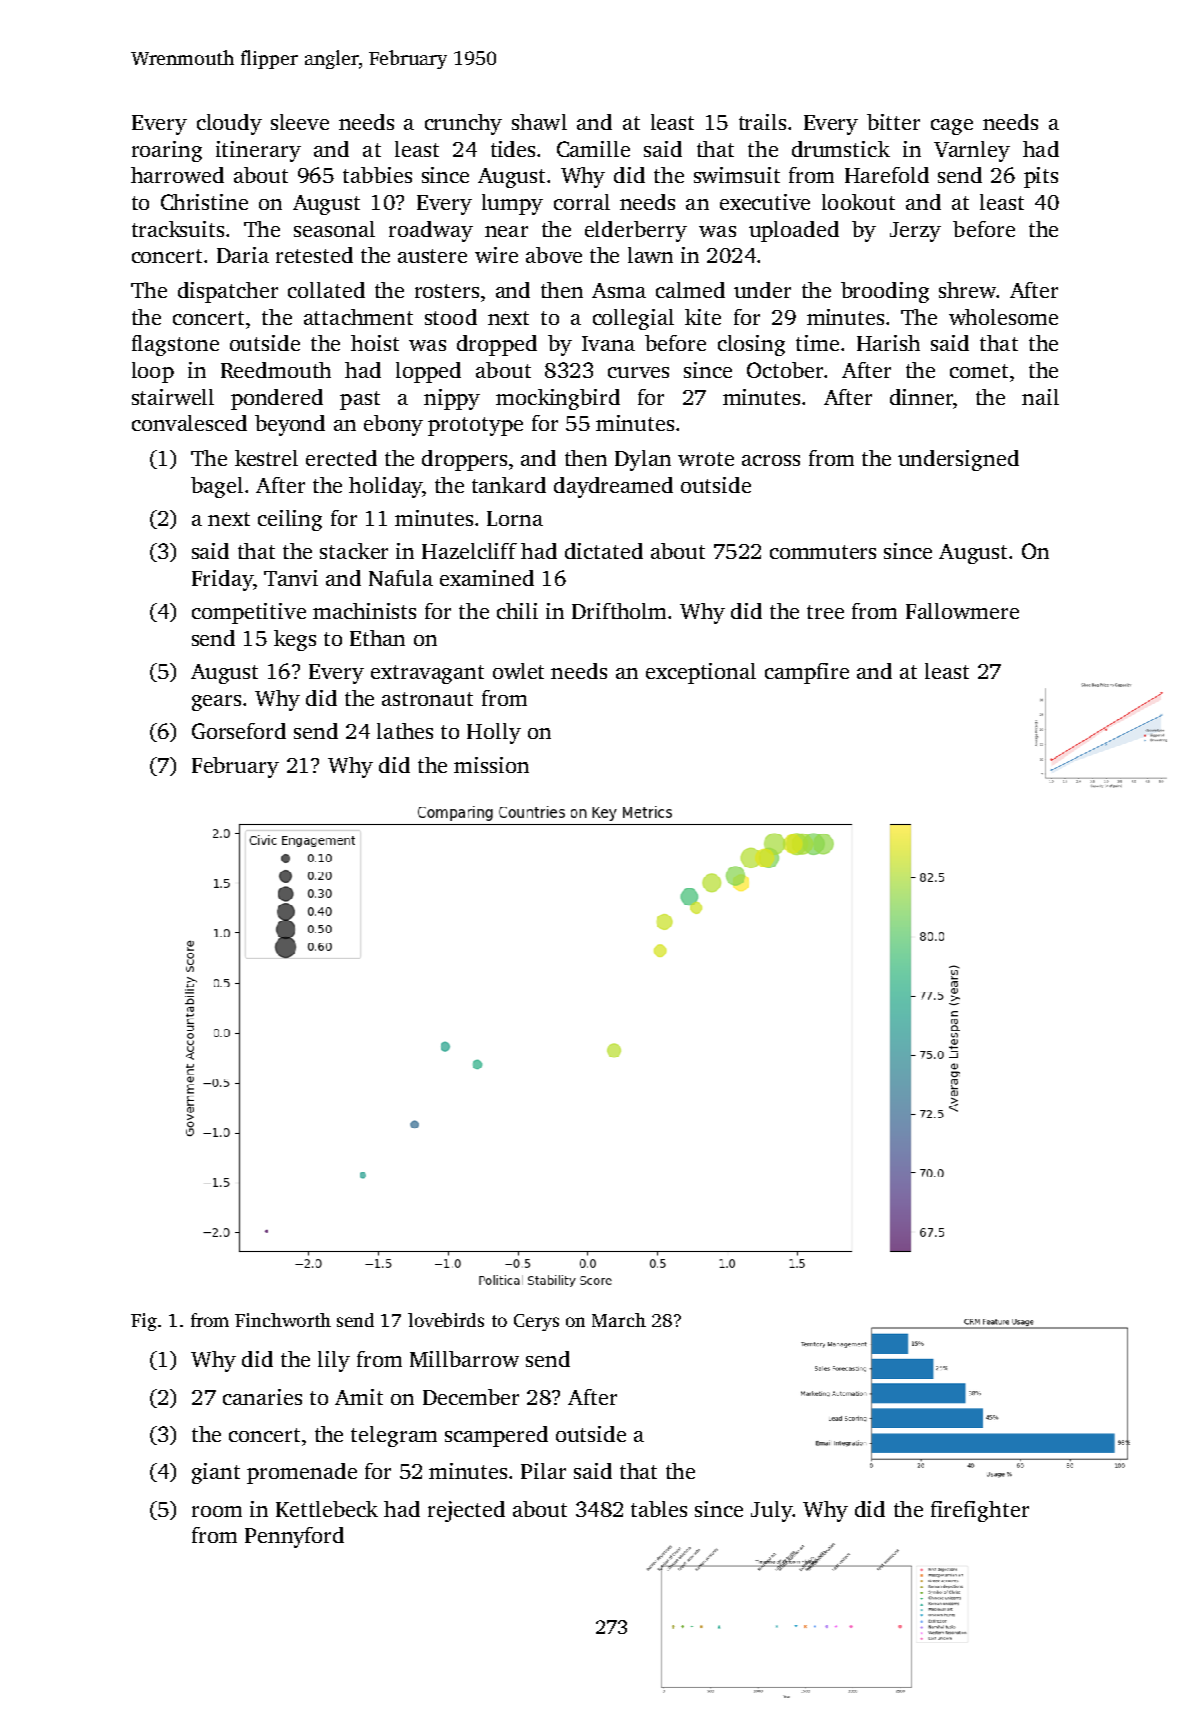 Image resolution: width=1190 pixels, height=1723 pixels. What do you see at coordinates (539, 122) in the document?
I see `shawl` at bounding box center [539, 122].
